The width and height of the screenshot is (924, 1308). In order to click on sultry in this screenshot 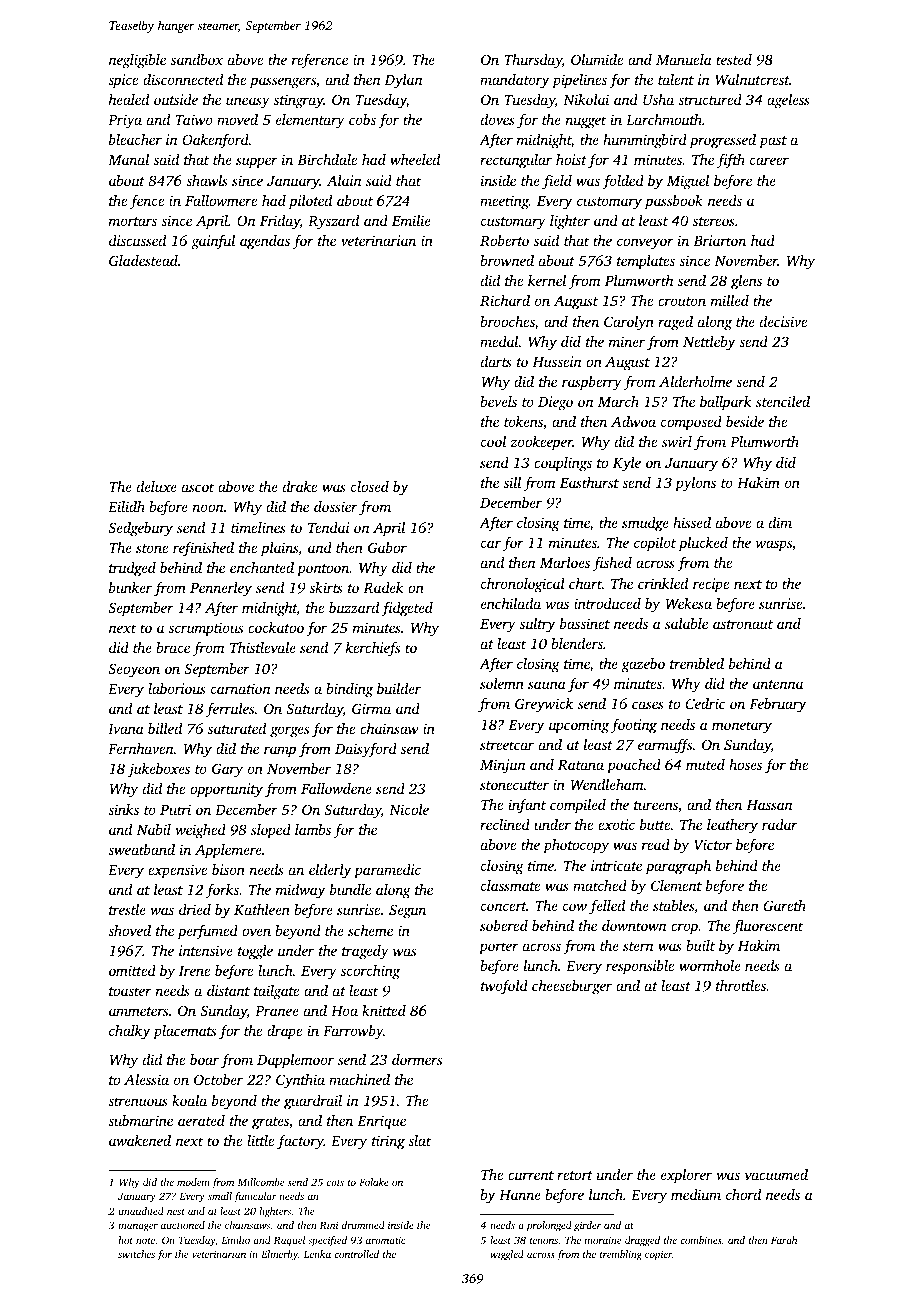, I will do `click(537, 625)`.
